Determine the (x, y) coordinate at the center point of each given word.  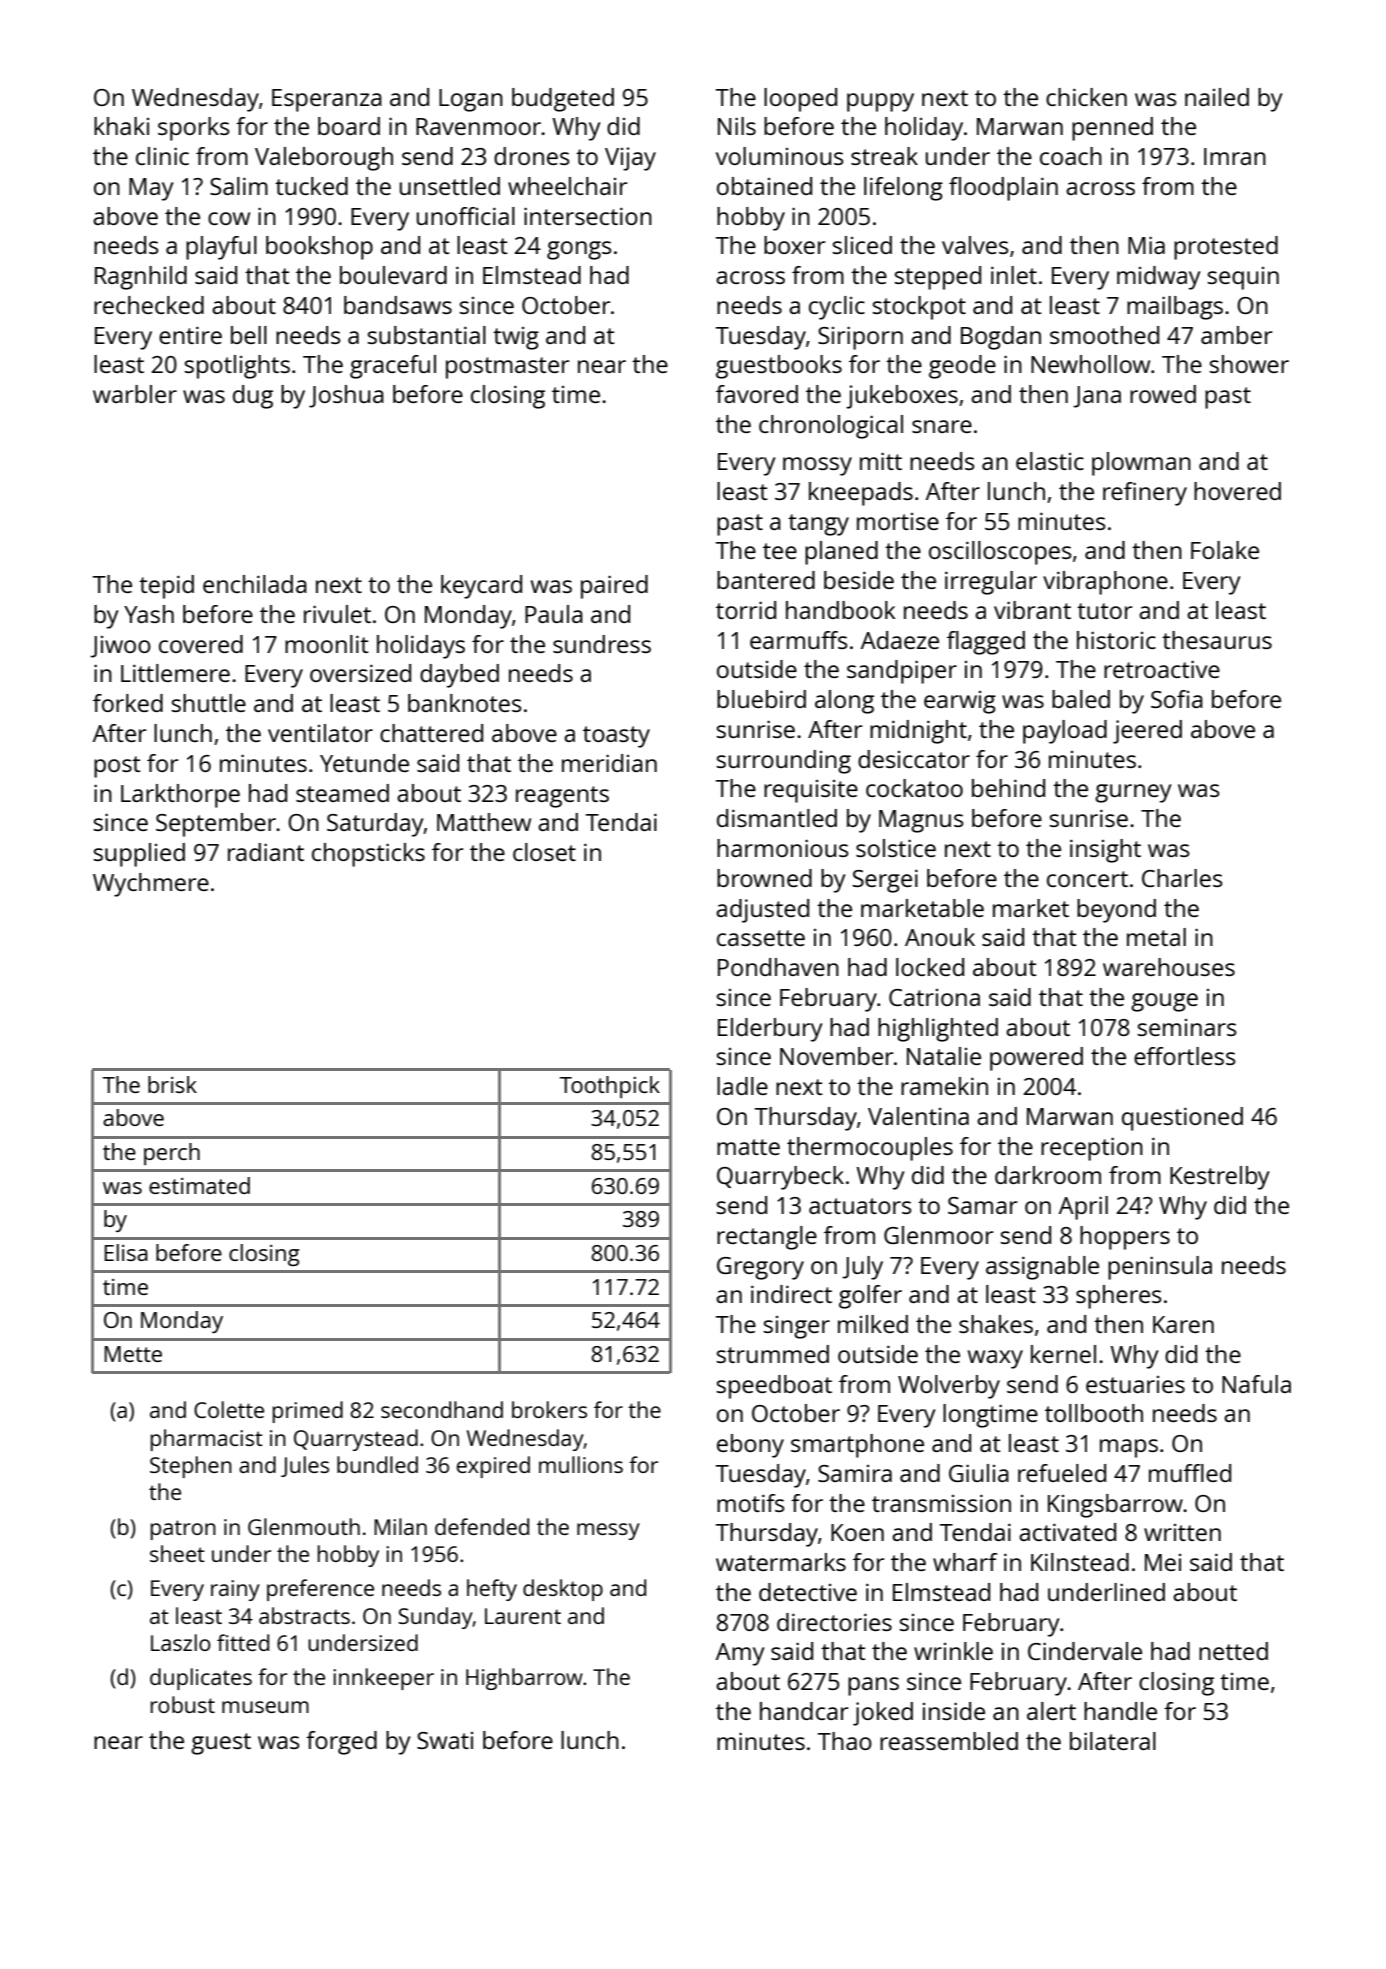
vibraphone (1105, 583)
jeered (1147, 732)
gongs (579, 250)
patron (183, 1530)
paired (614, 587)
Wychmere (151, 885)
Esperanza (327, 100)
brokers (549, 1409)
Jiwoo (120, 647)
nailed (1217, 97)
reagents (562, 797)
